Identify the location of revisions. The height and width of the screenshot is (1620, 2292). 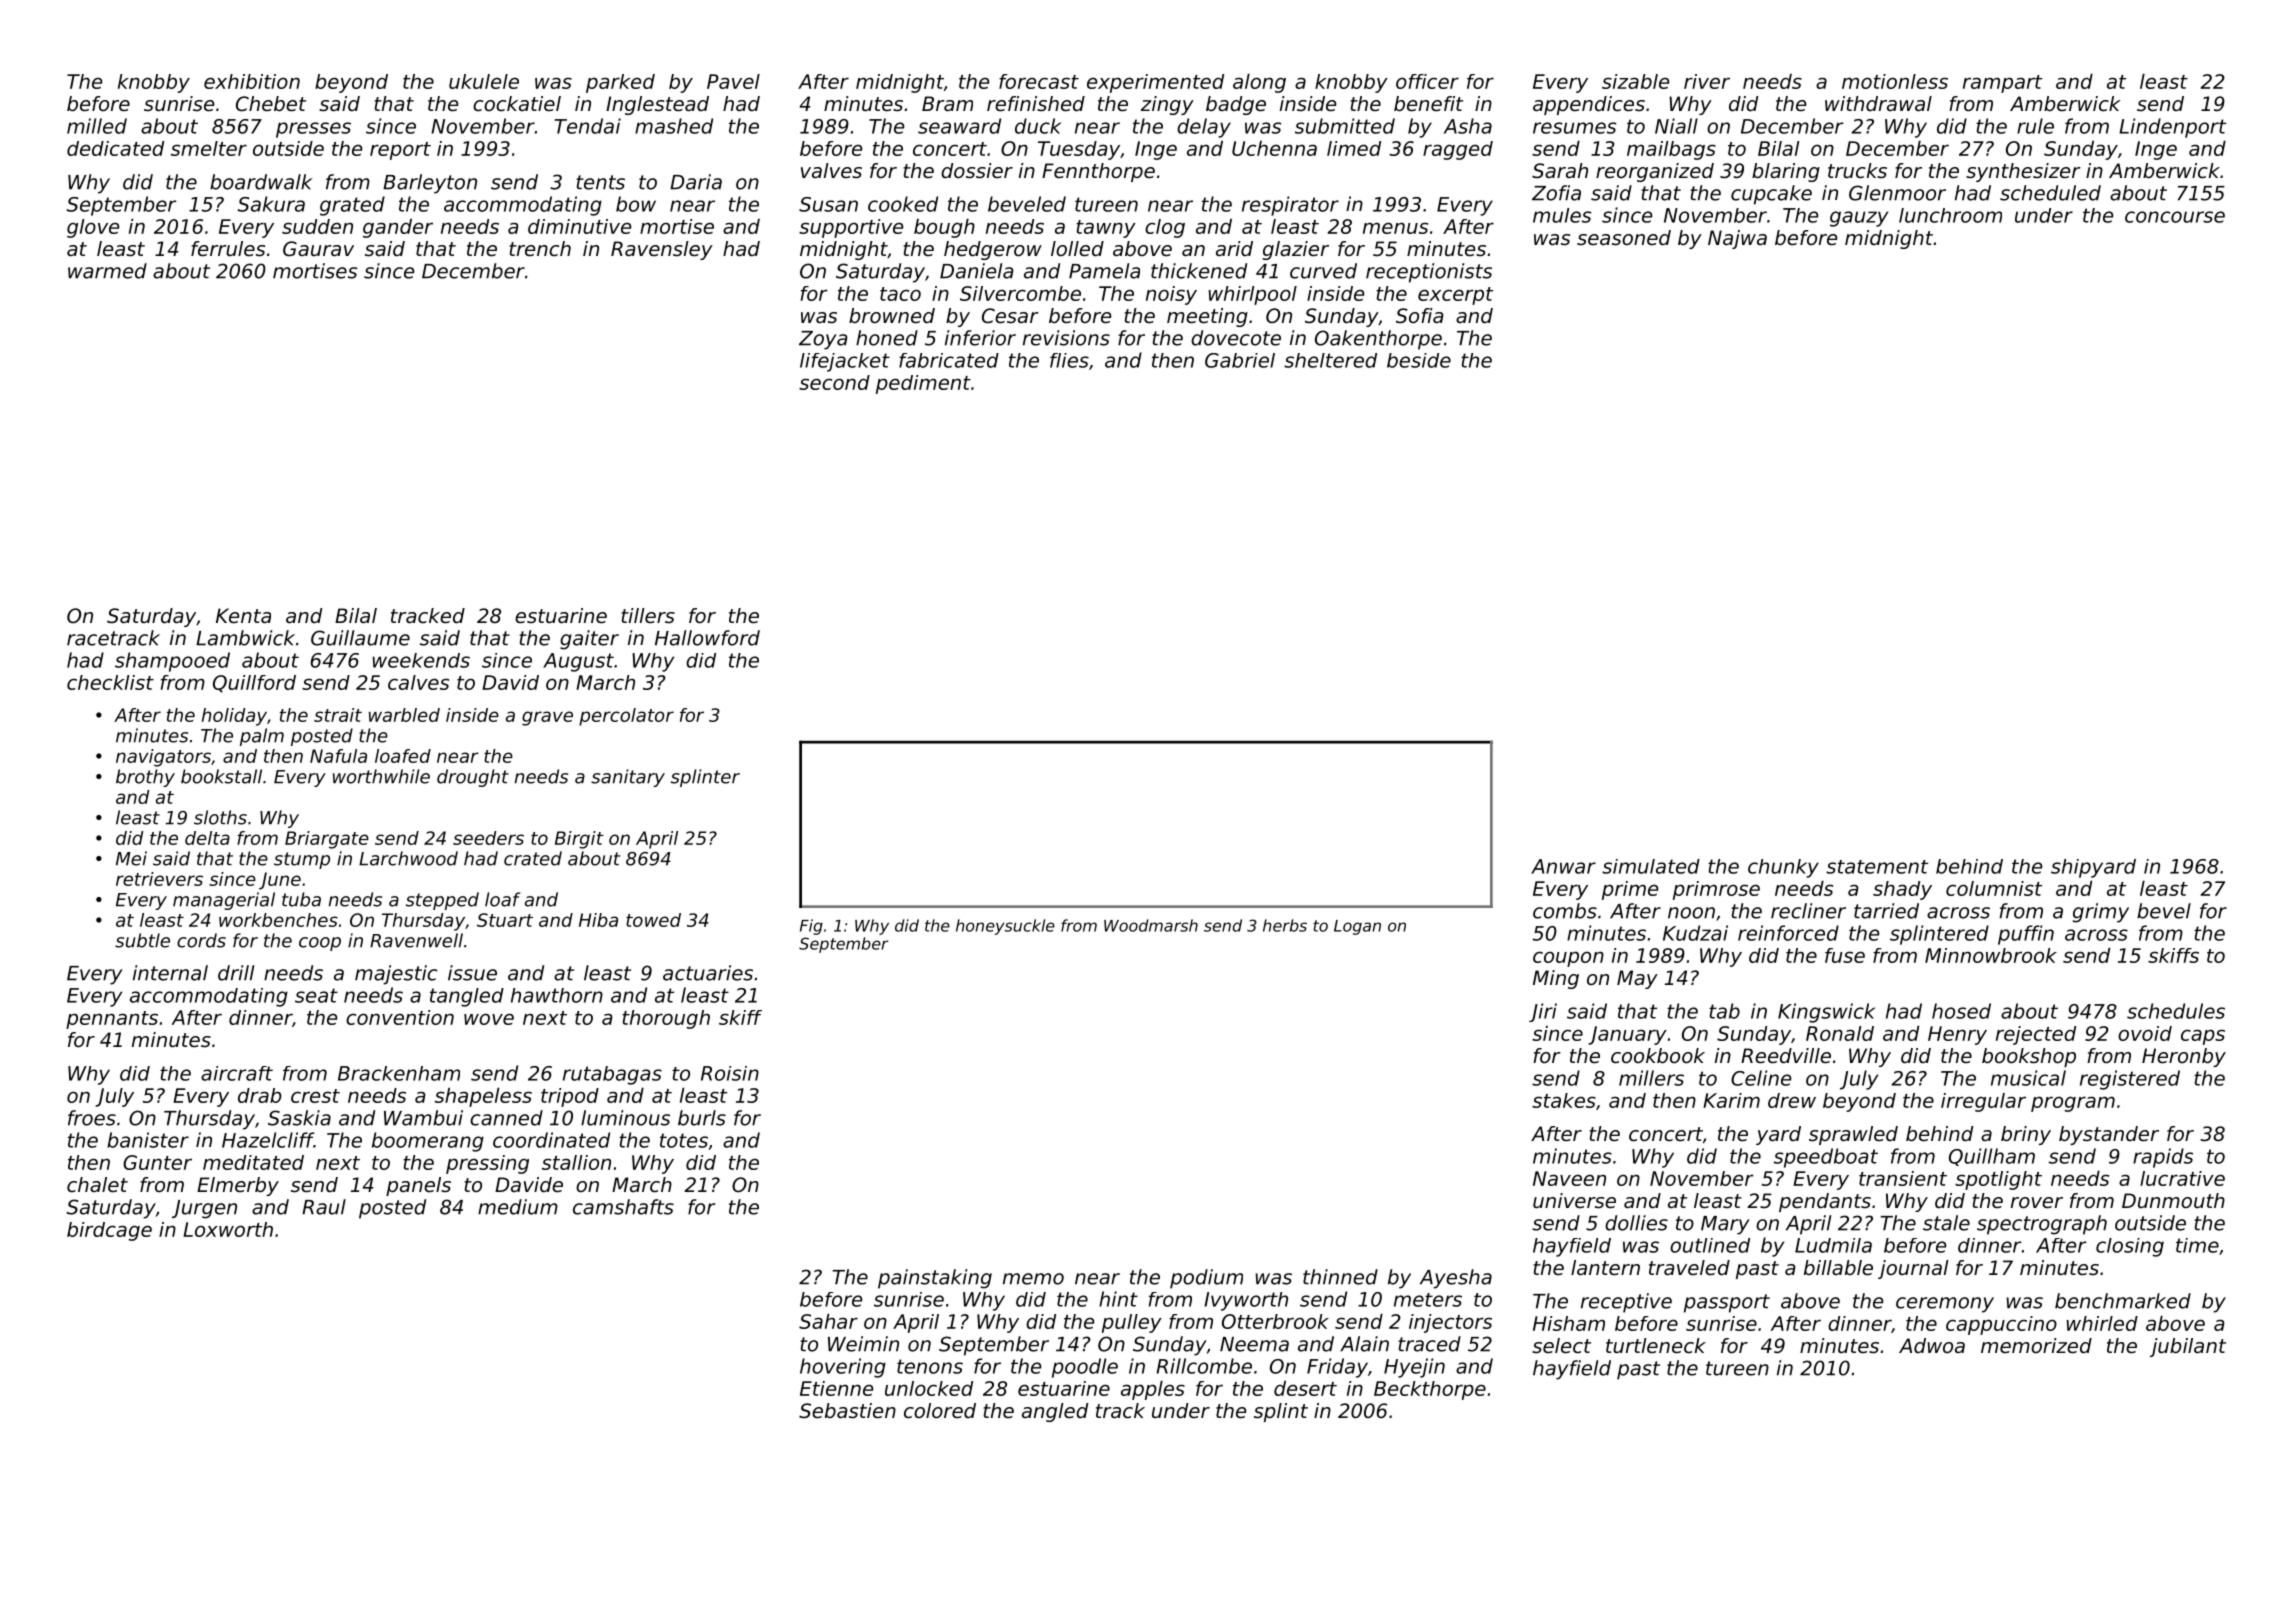
(1066, 338).
